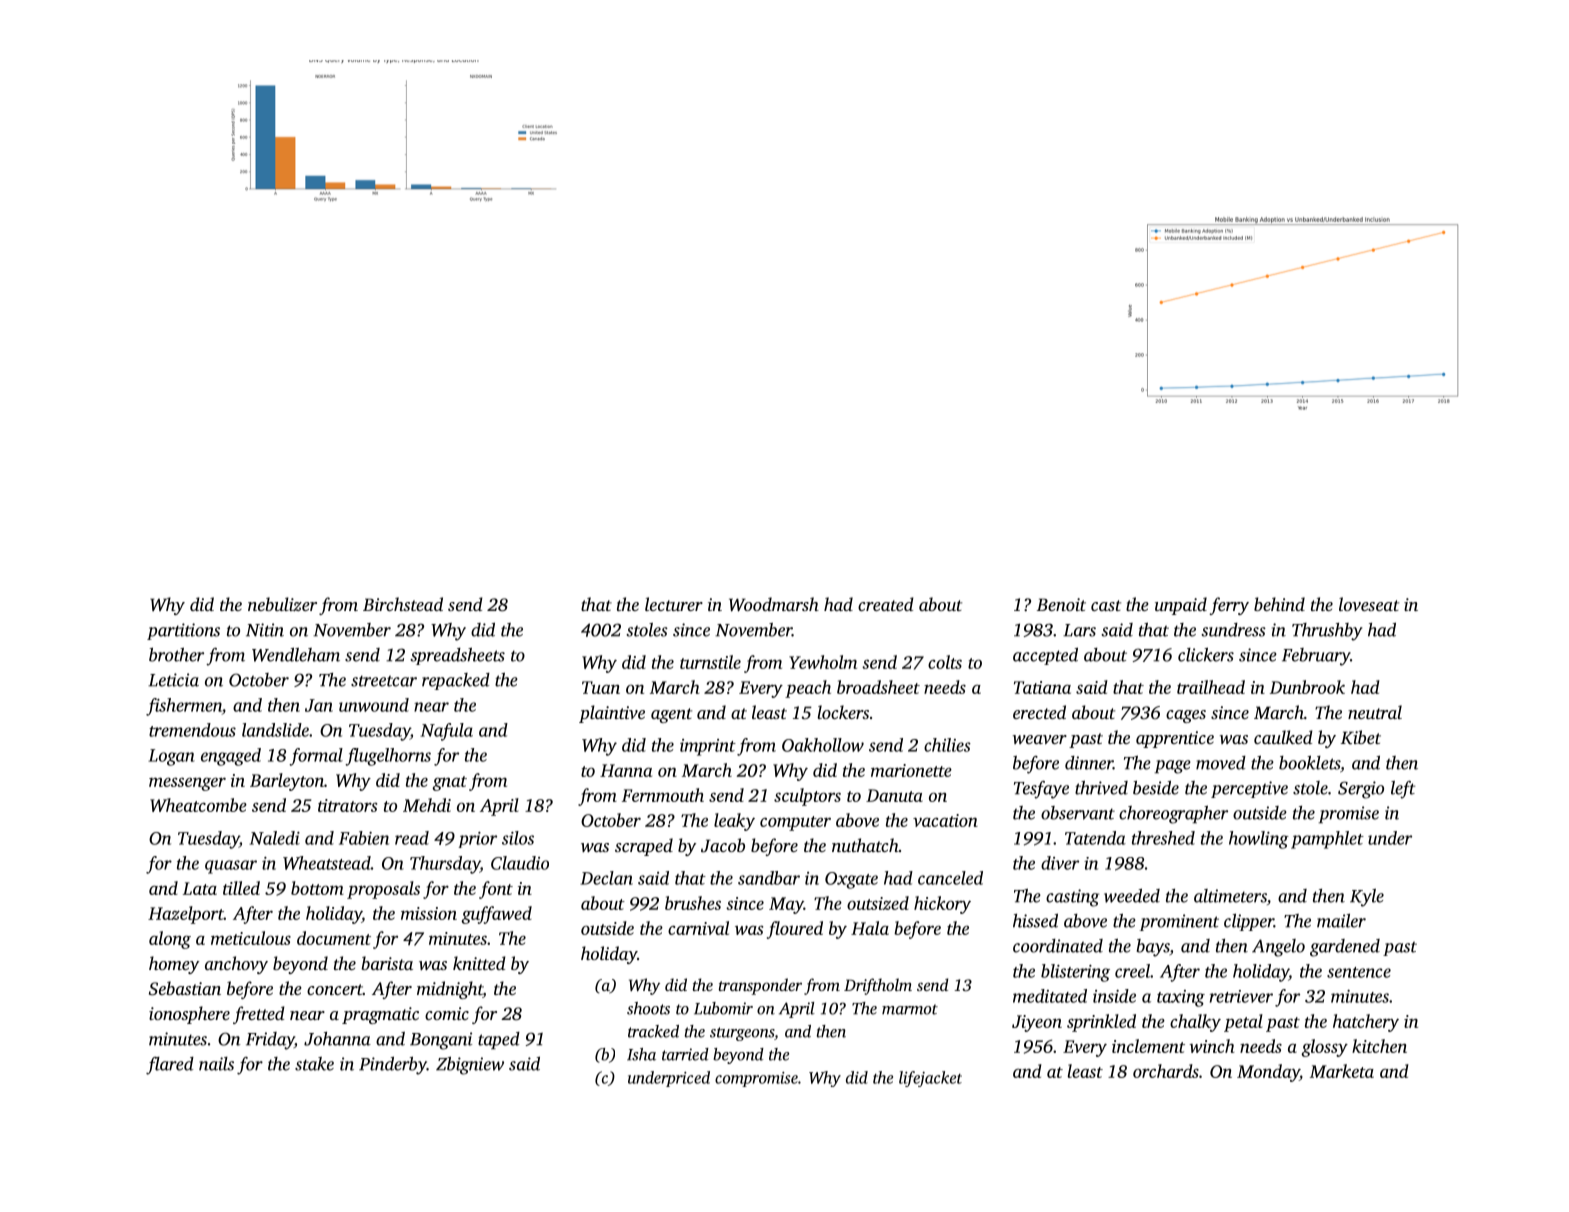 The height and width of the screenshot is (1212, 1569). I want to click on repacked, so click(456, 681).
